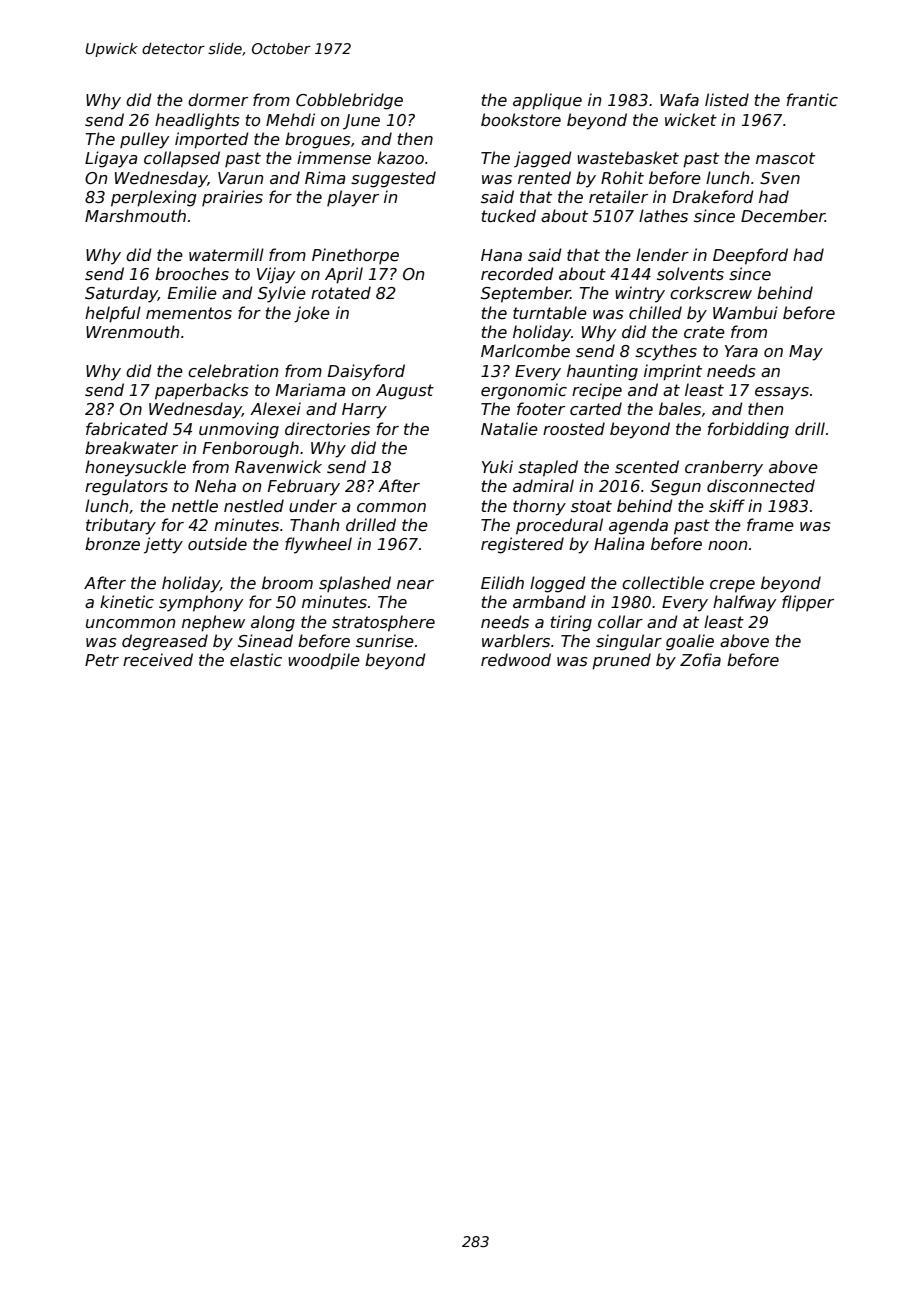 This screenshot has width=924, height=1314. Describe the element at coordinates (324, 661) in the screenshot. I see `woodpile` at that location.
